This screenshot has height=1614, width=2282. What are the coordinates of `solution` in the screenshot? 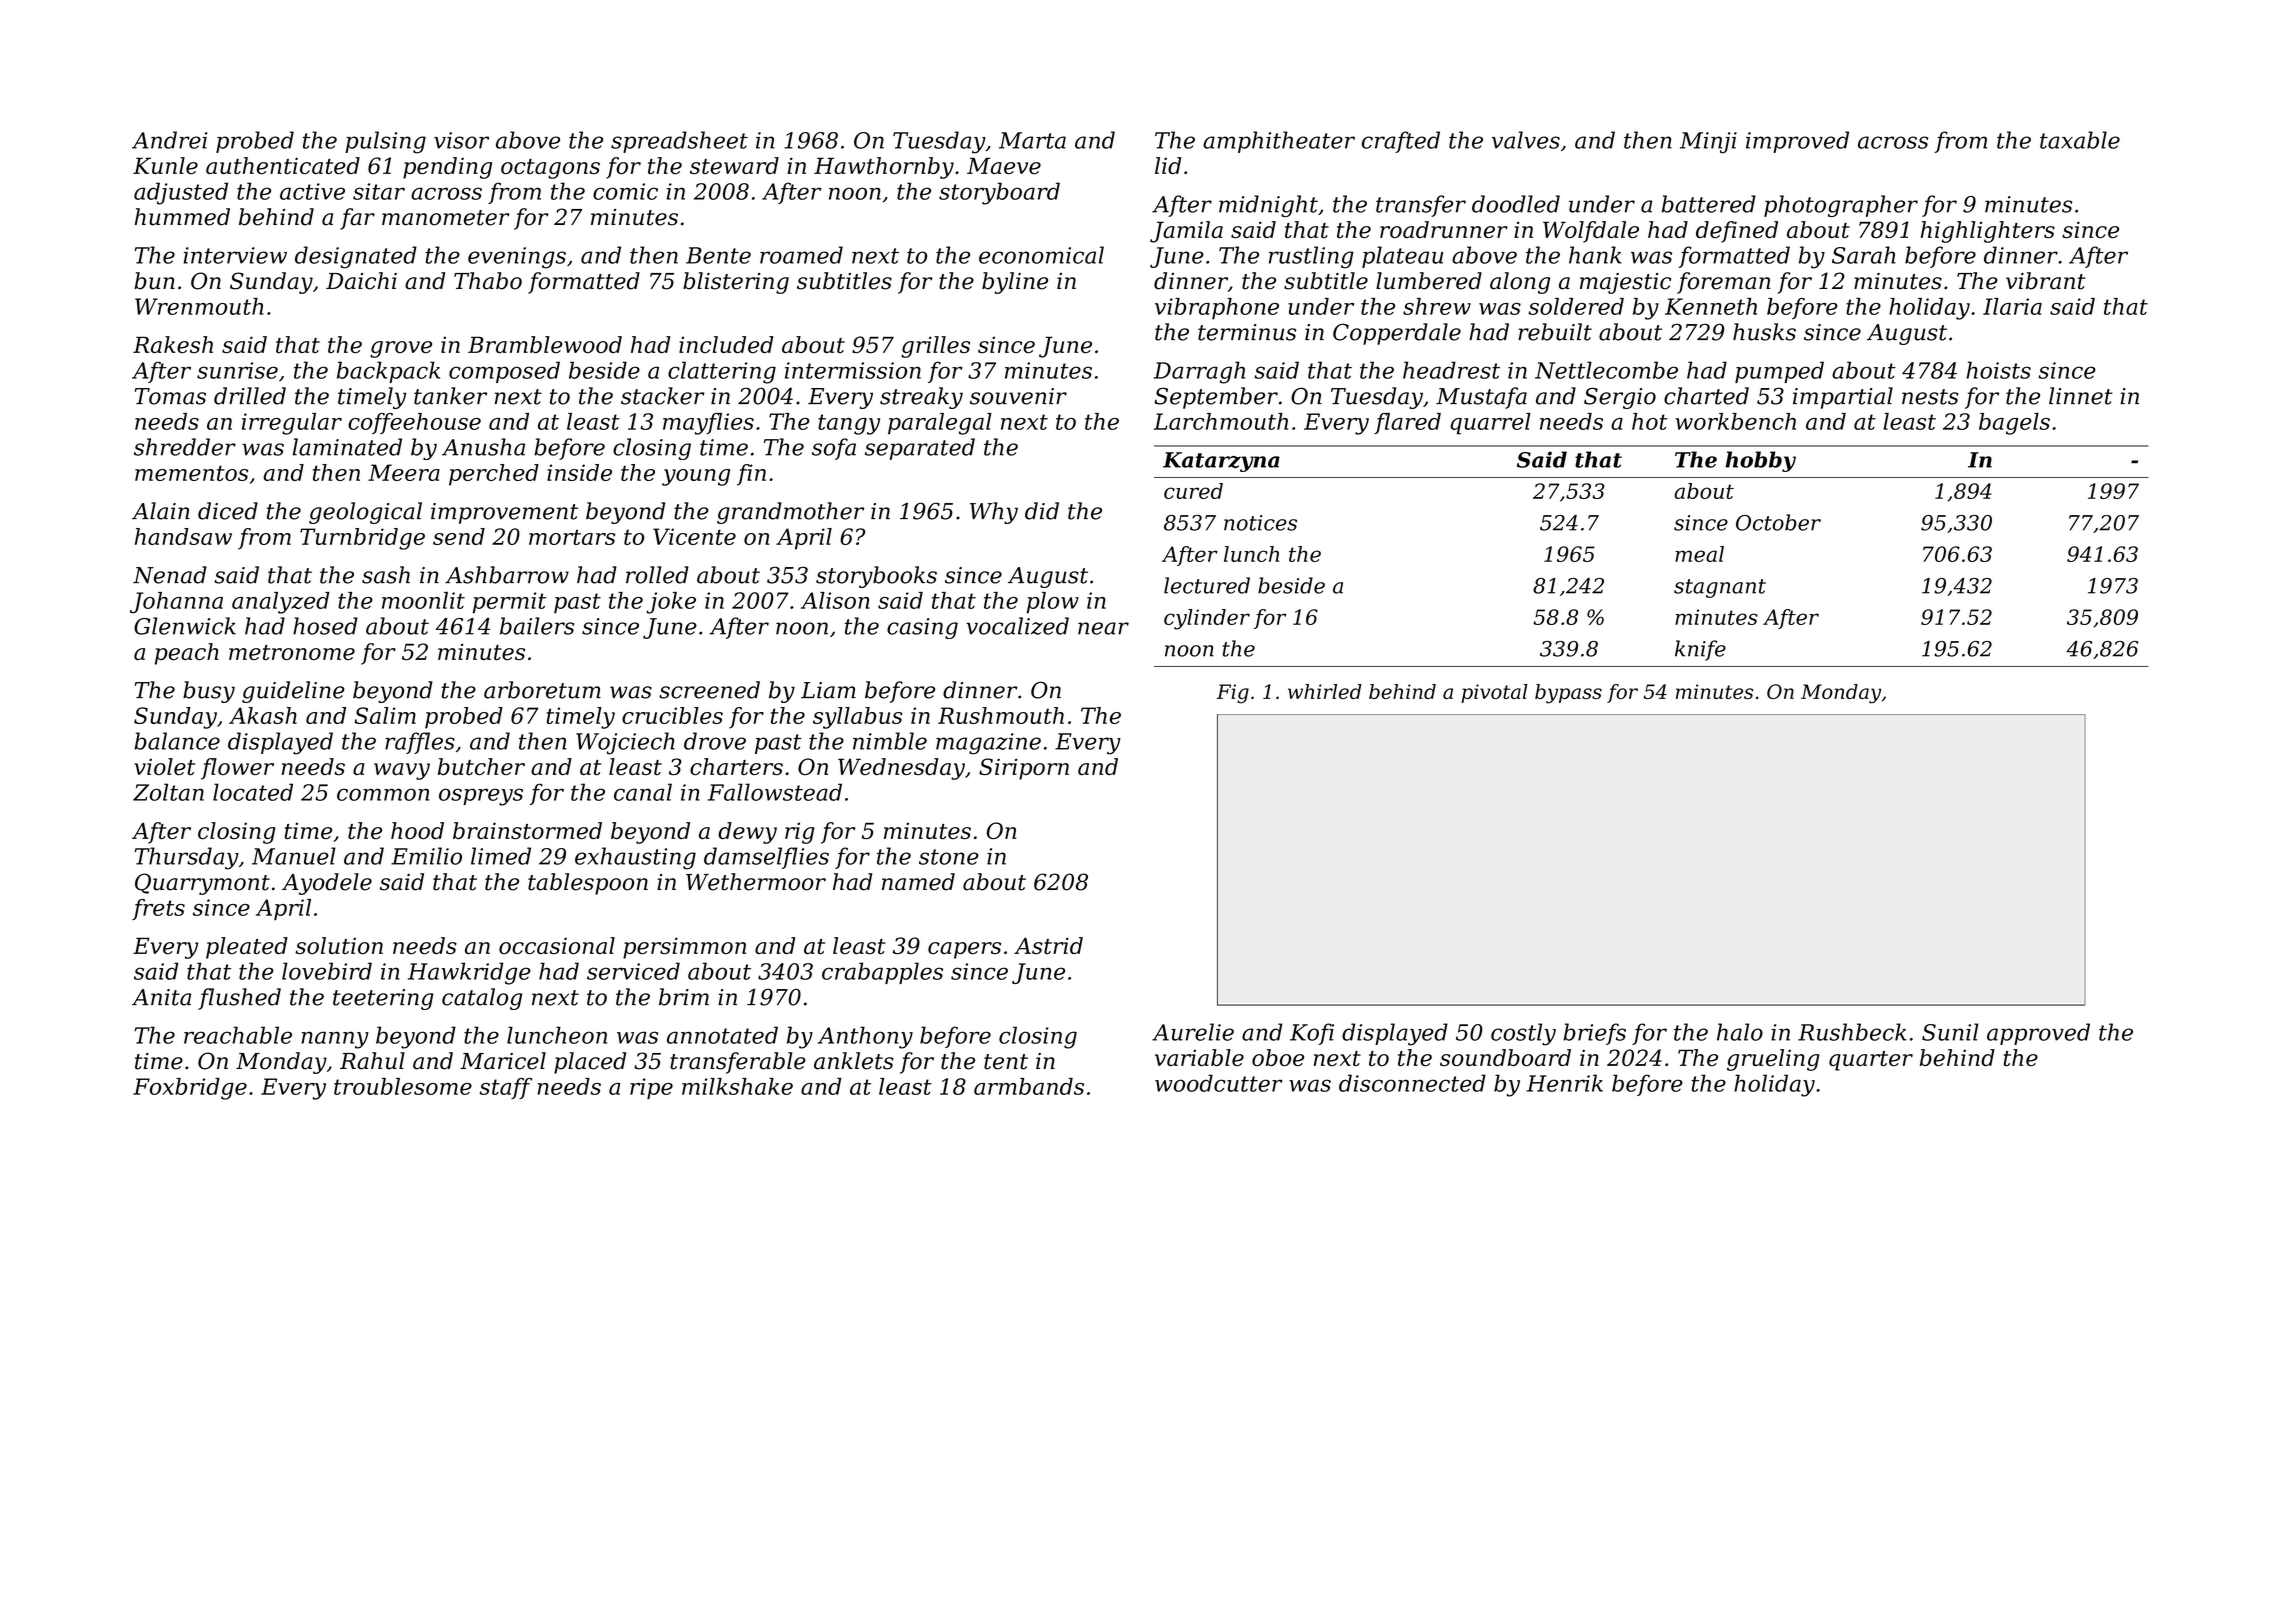 It's located at (339, 945).
